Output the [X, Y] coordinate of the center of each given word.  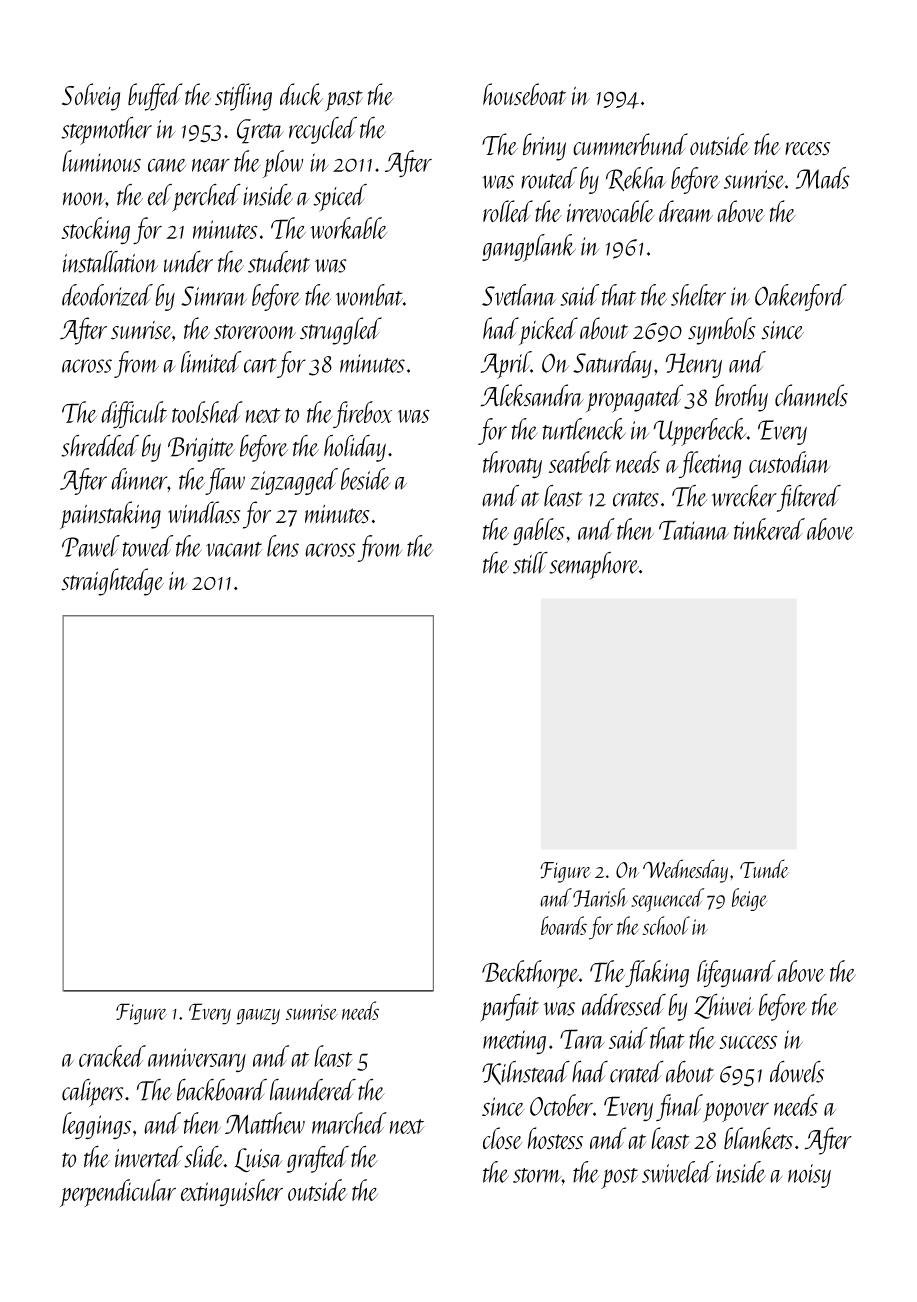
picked [548, 331]
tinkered [769, 529]
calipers [92, 1093]
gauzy [258, 1017]
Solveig [91, 97]
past [344, 101]
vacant [234, 549]
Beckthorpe [530, 974]
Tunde [764, 868]
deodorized [107, 295]
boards [564, 925]
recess [807, 149]
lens [283, 546]
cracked [112, 1056]
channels [811, 395]
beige [750, 899]
